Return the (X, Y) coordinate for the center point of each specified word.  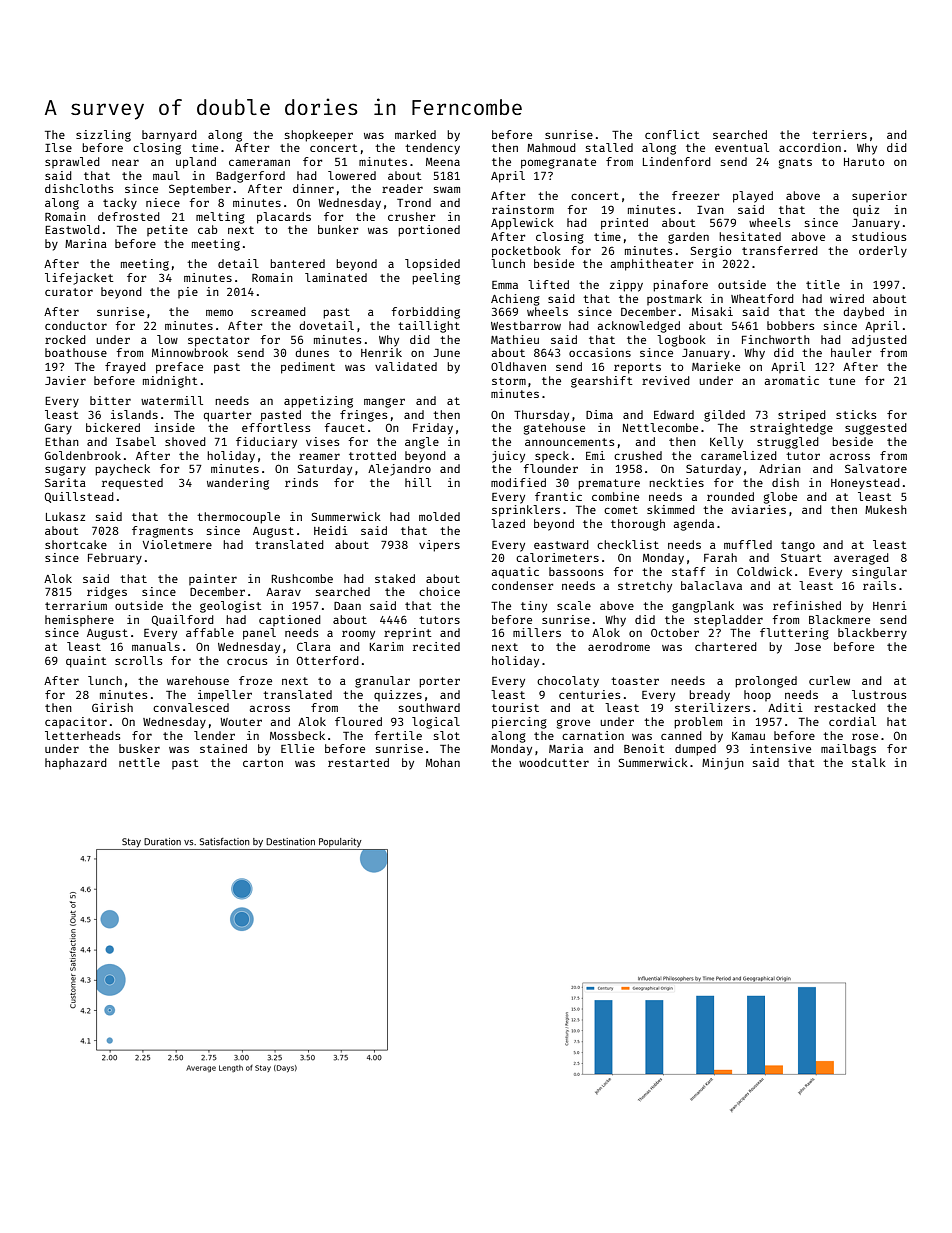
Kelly (726, 443)
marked (415, 134)
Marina (86, 243)
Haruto (864, 162)
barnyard (169, 136)
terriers (839, 134)
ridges (107, 593)
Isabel (136, 441)
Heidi (331, 530)
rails (879, 585)
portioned (429, 231)
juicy (508, 457)
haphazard (76, 763)
